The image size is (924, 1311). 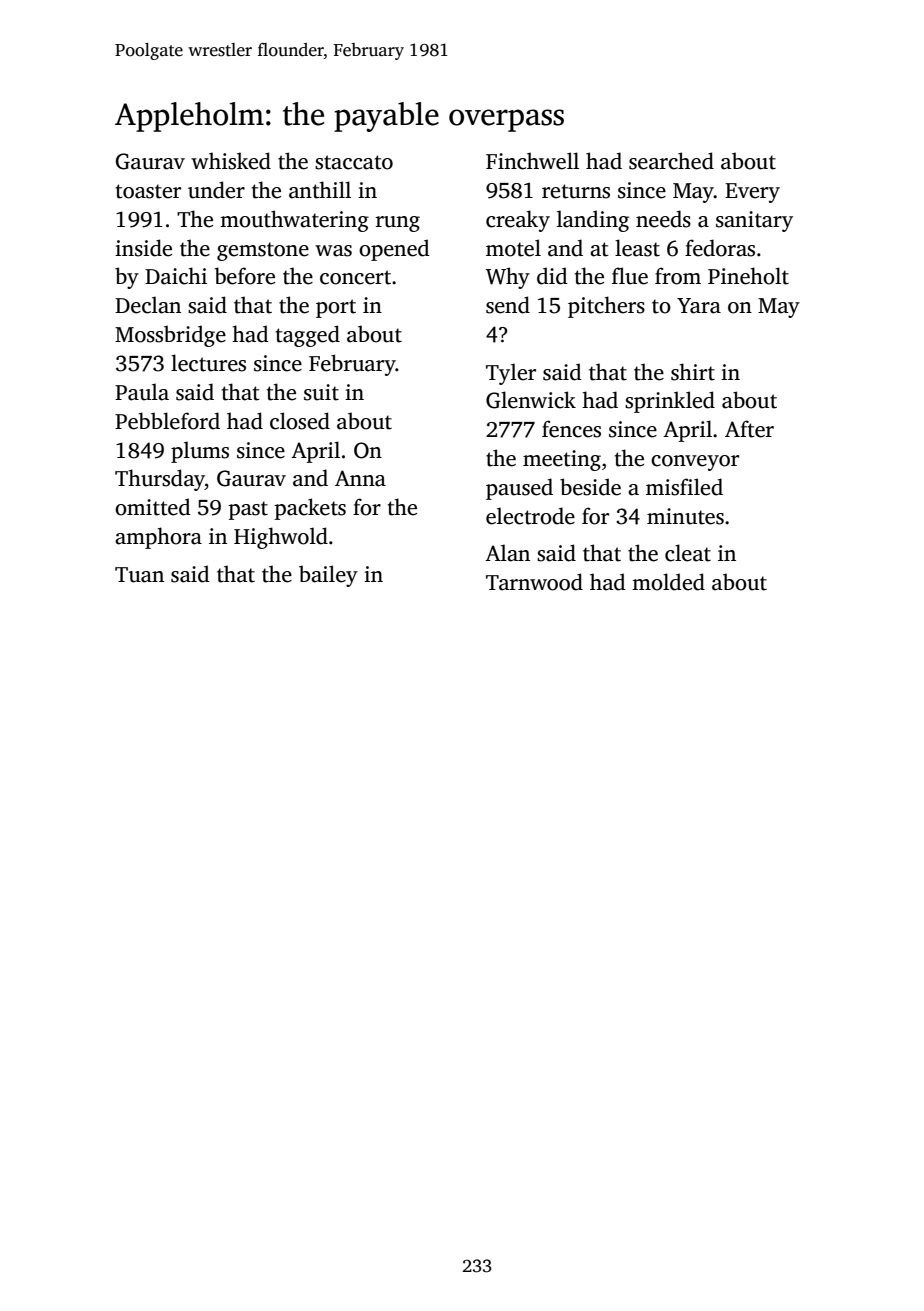 What do you see at coordinates (308, 336) in the page?
I see `tagged` at bounding box center [308, 336].
